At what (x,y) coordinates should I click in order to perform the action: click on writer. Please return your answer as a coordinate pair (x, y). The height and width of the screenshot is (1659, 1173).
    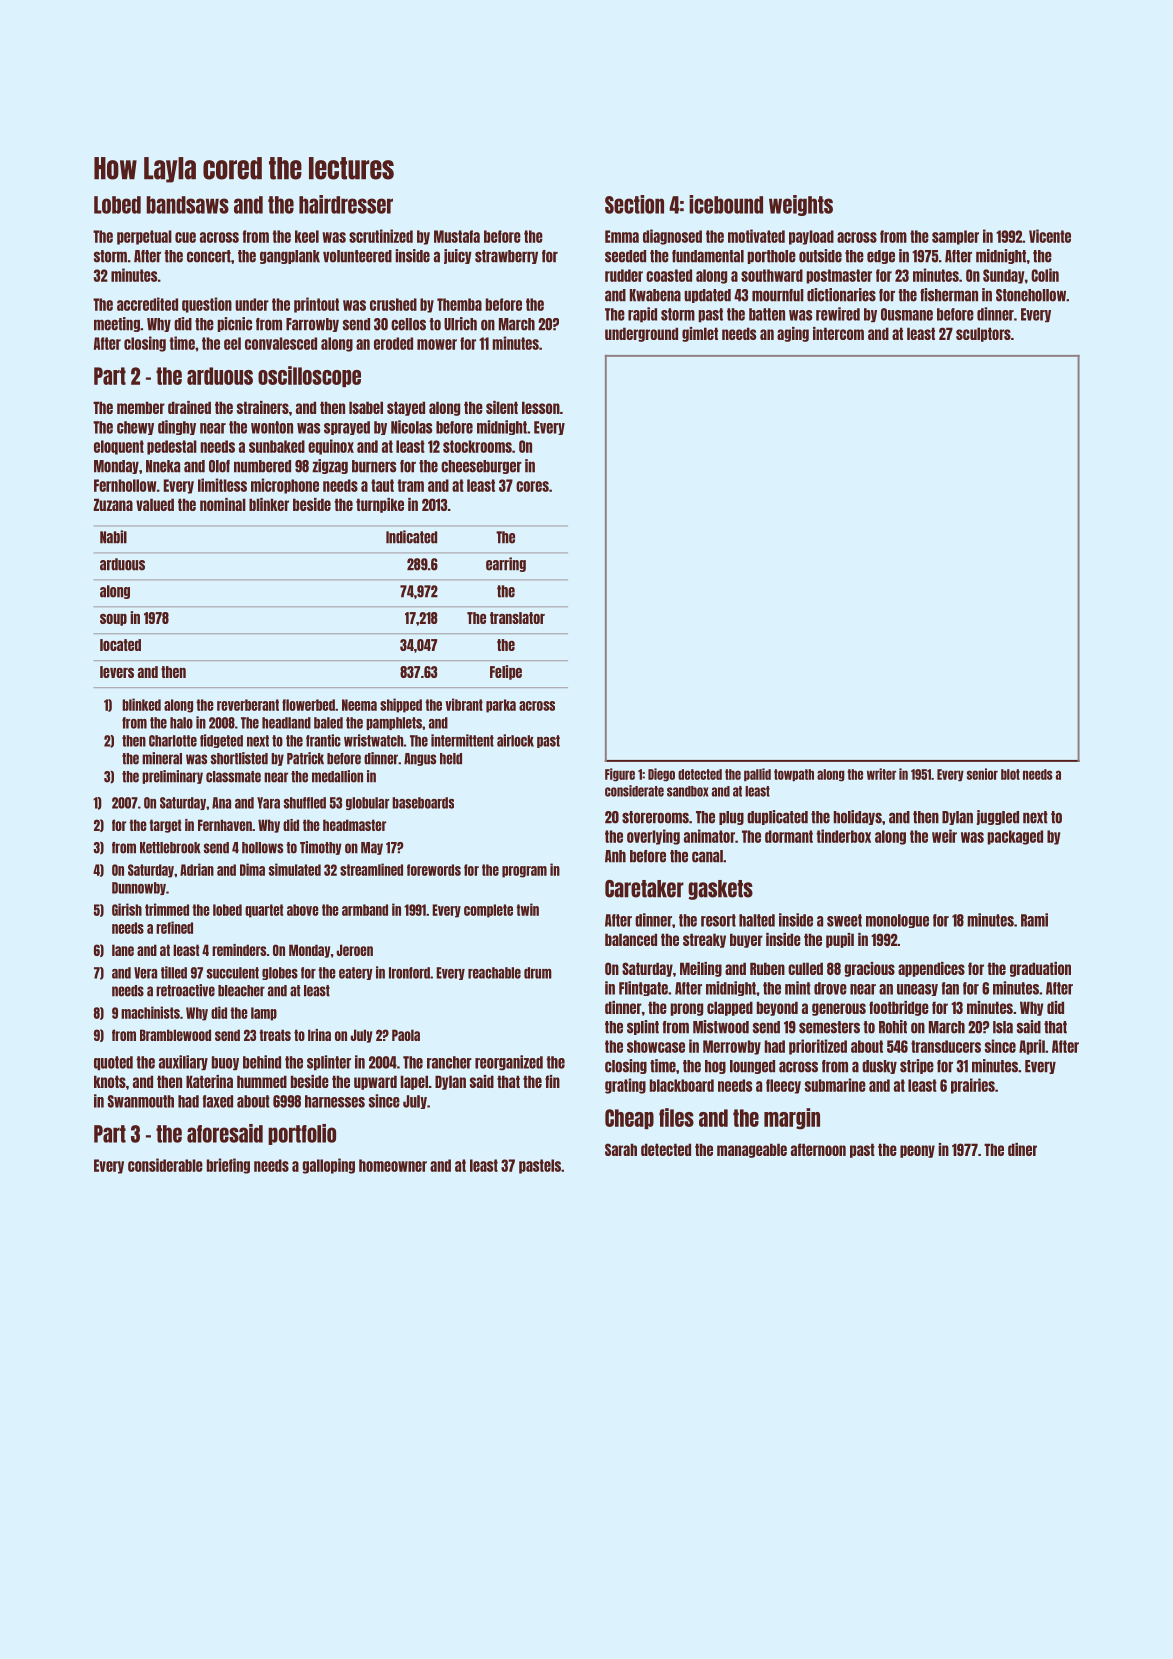
    Looking at the image, I should click on (881, 774).
